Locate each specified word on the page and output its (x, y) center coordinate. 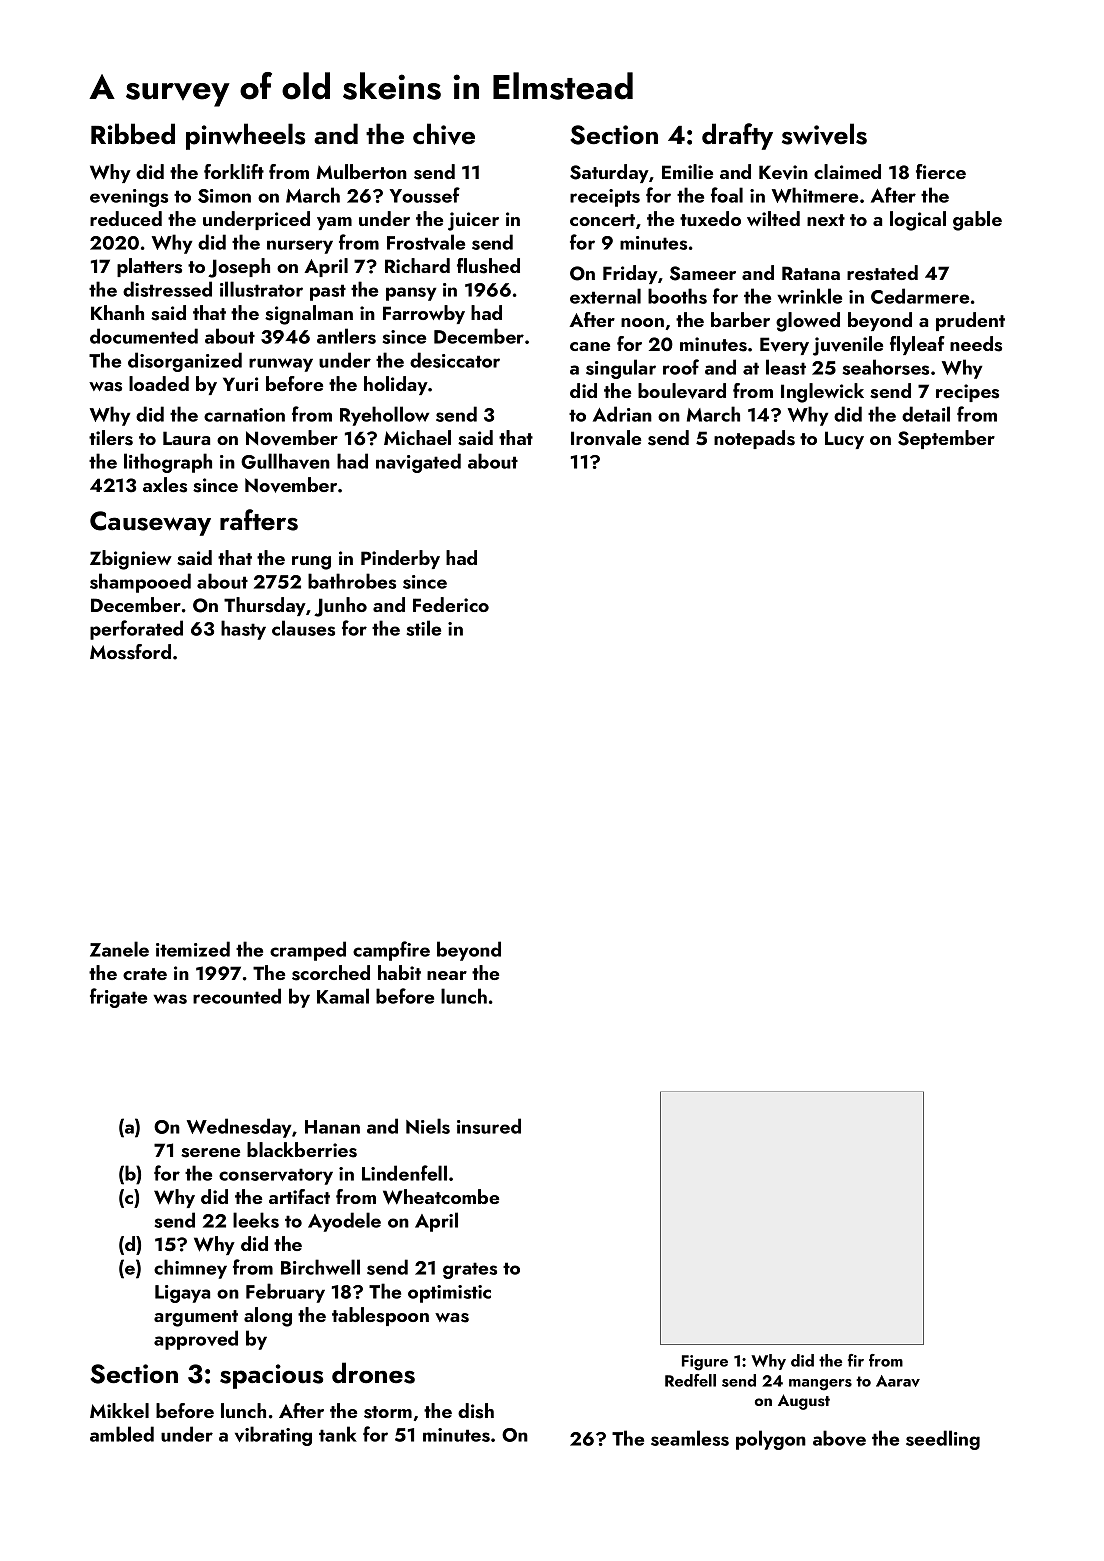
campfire (391, 951)
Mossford (130, 652)
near (447, 975)
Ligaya (182, 1294)
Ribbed (133, 133)
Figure (705, 1363)
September (946, 439)
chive (444, 134)
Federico (451, 604)
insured (489, 1126)
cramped (308, 951)
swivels (824, 134)
